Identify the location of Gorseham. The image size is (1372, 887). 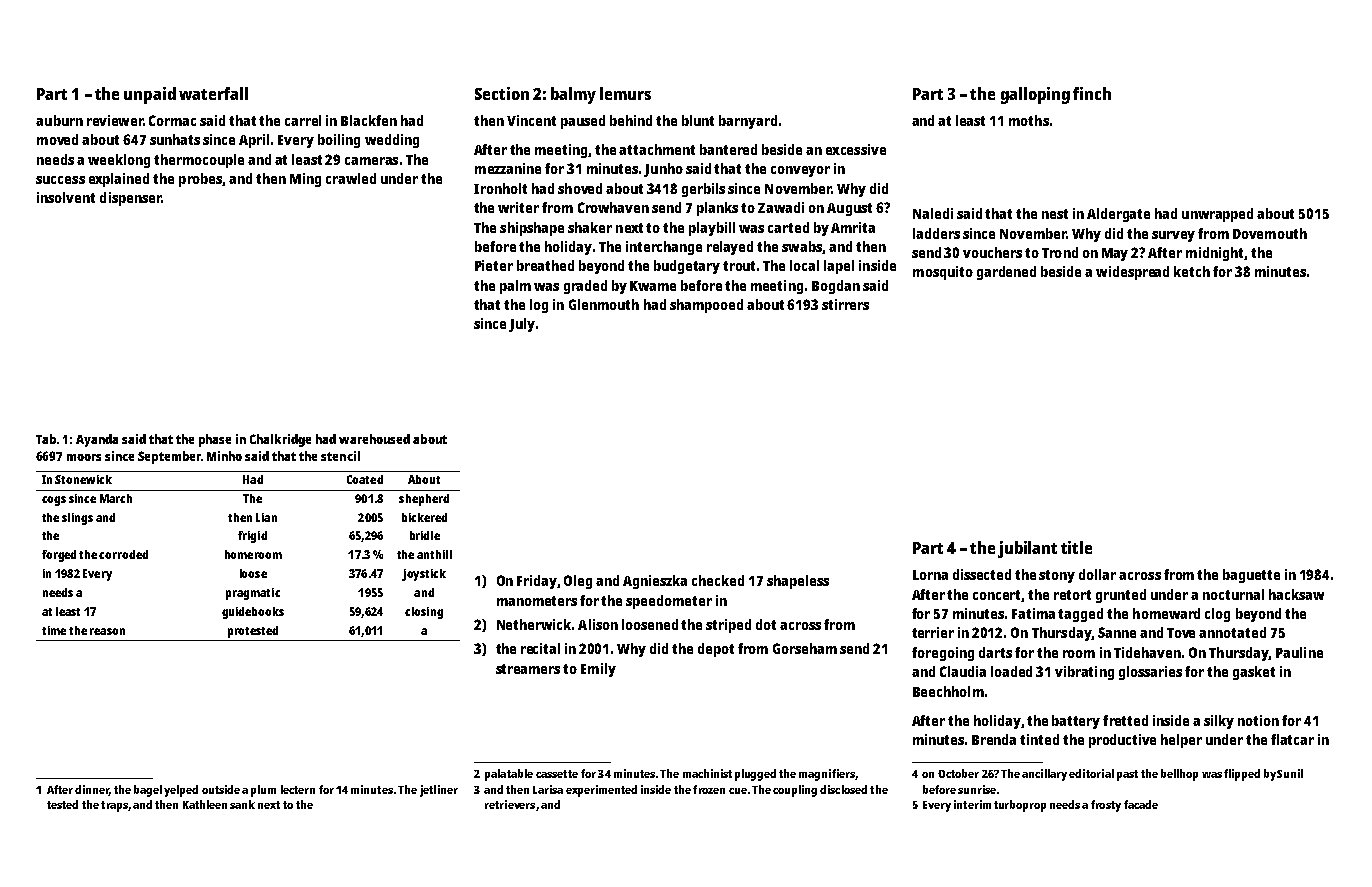
(805, 648).
